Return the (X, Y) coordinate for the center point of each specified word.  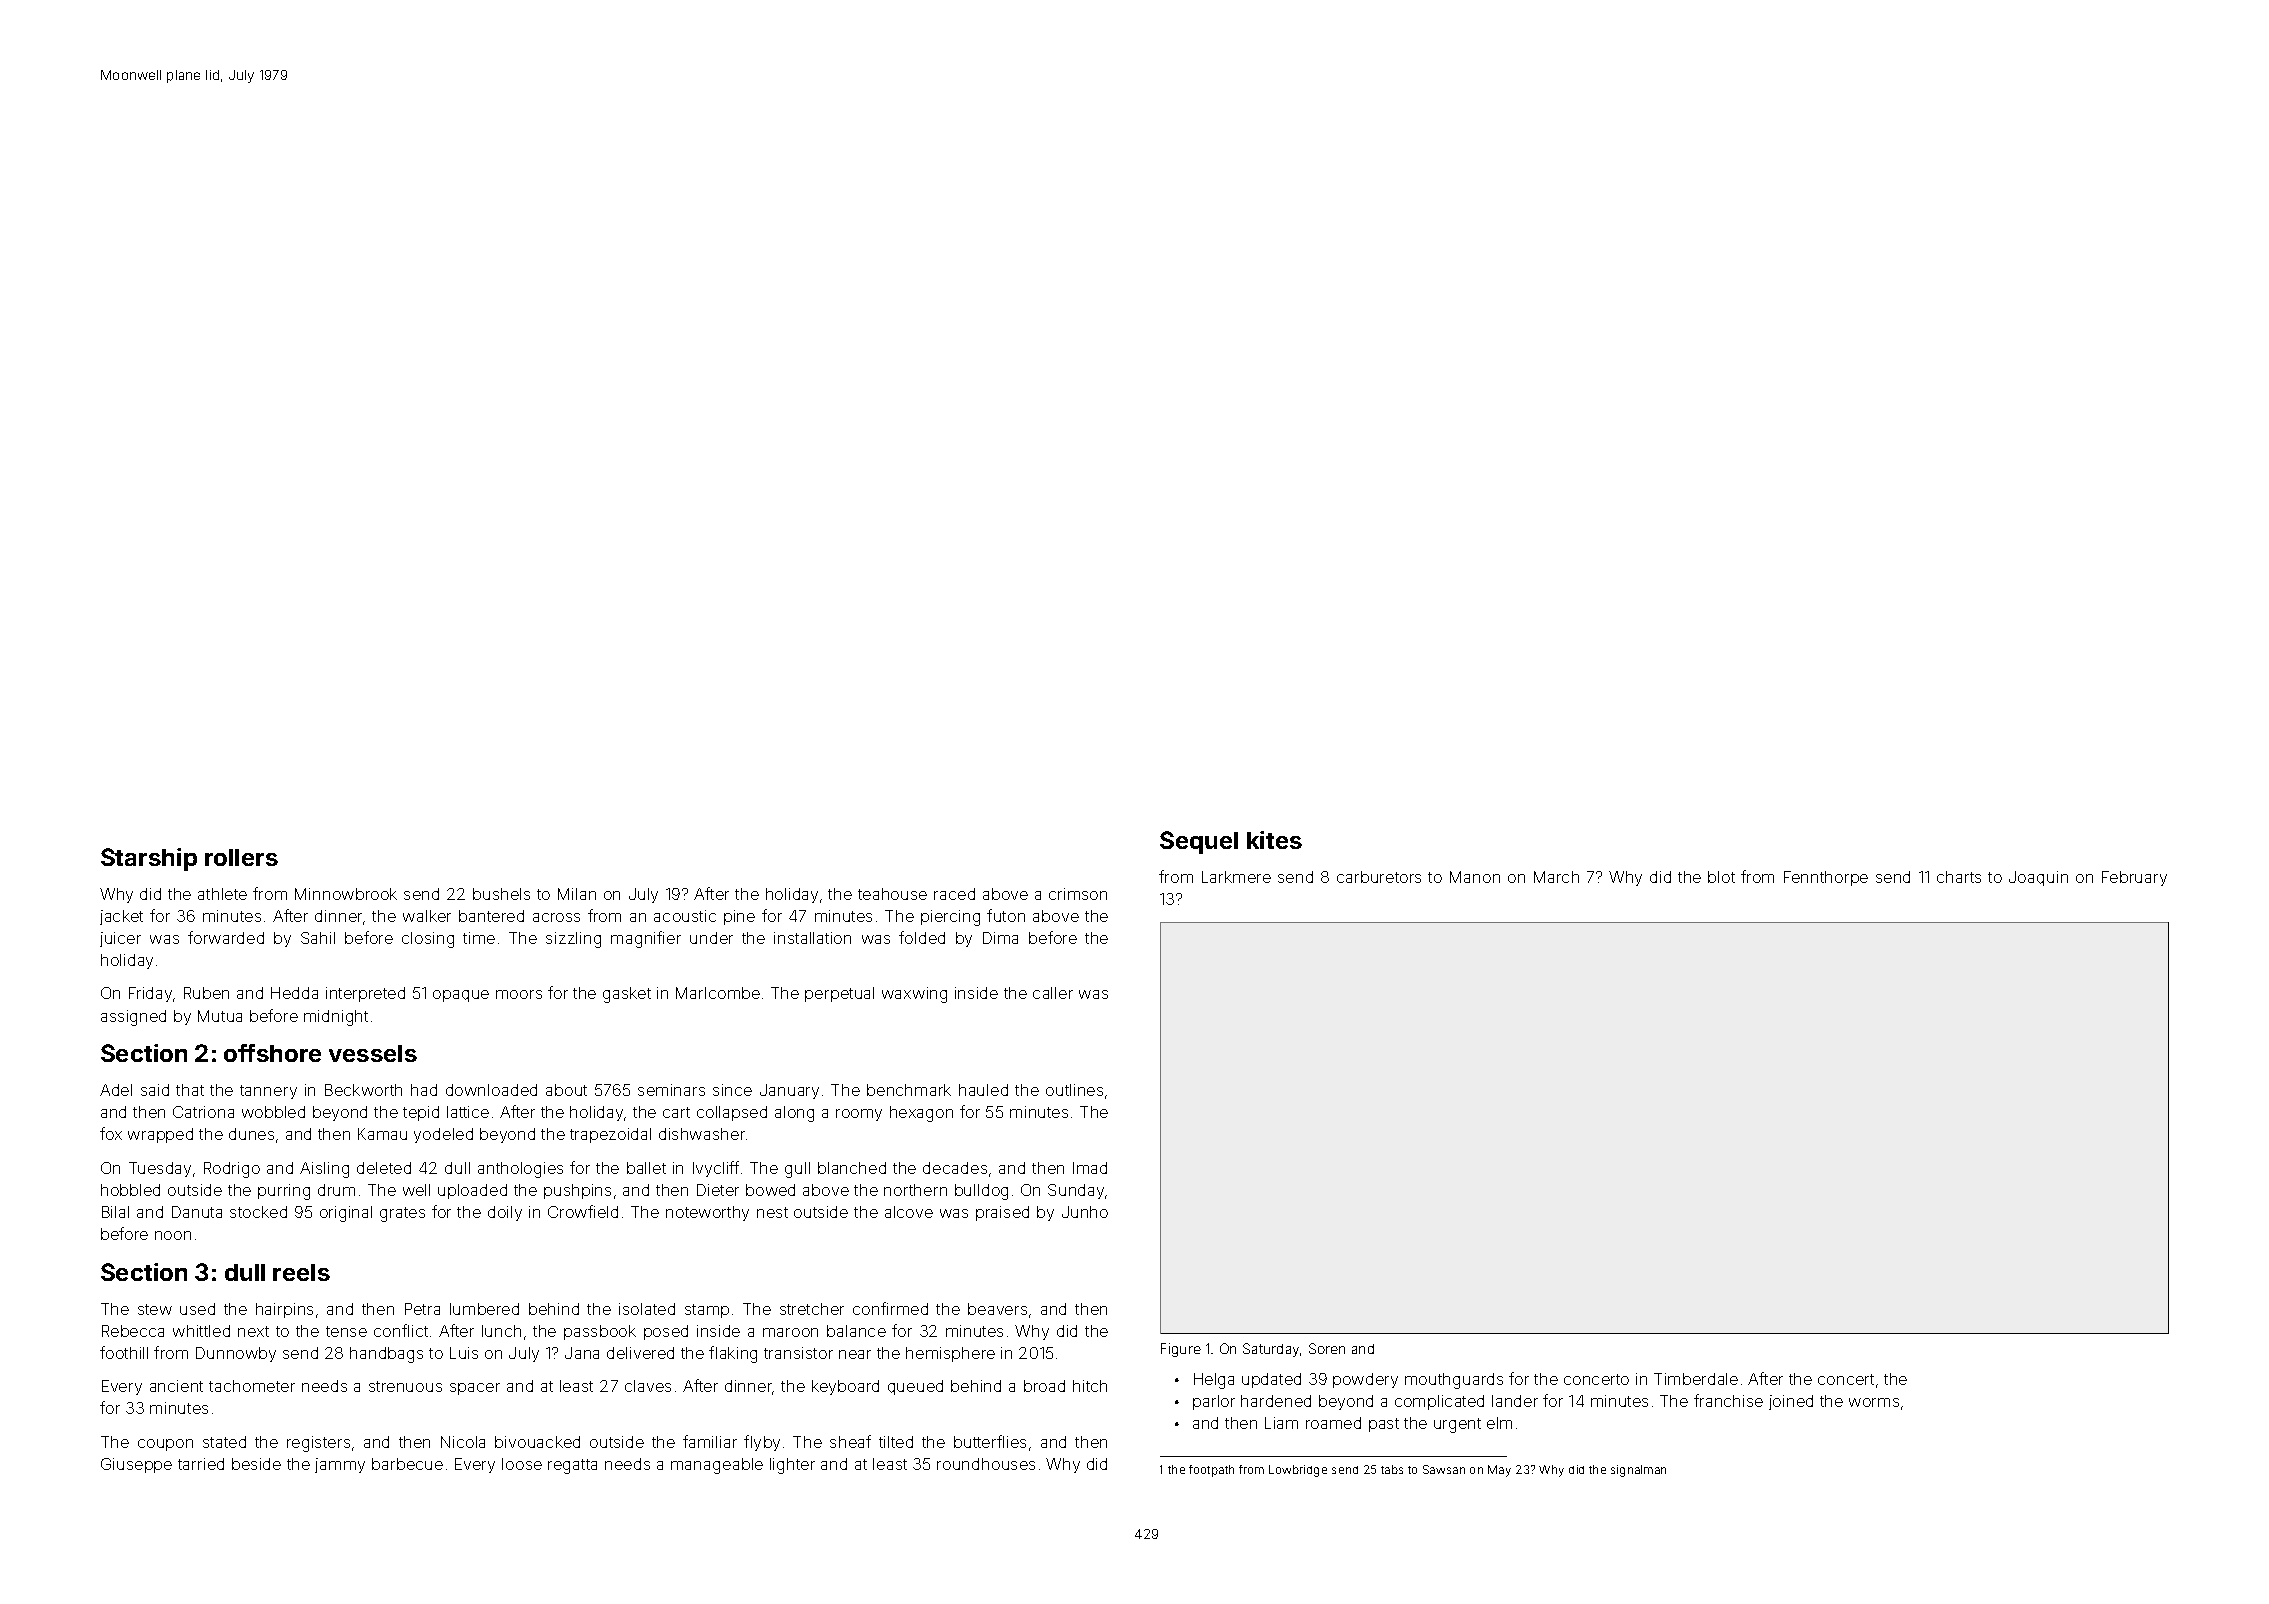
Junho (1085, 1212)
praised (1002, 1213)
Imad (1090, 1168)
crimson (1078, 894)
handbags (386, 1355)
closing (428, 940)
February (2134, 878)
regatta (572, 1466)
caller (1053, 993)
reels (301, 1272)
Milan (577, 894)
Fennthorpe (1826, 878)
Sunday (1077, 1191)
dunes (251, 1134)
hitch (1090, 1386)
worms (1874, 1402)
